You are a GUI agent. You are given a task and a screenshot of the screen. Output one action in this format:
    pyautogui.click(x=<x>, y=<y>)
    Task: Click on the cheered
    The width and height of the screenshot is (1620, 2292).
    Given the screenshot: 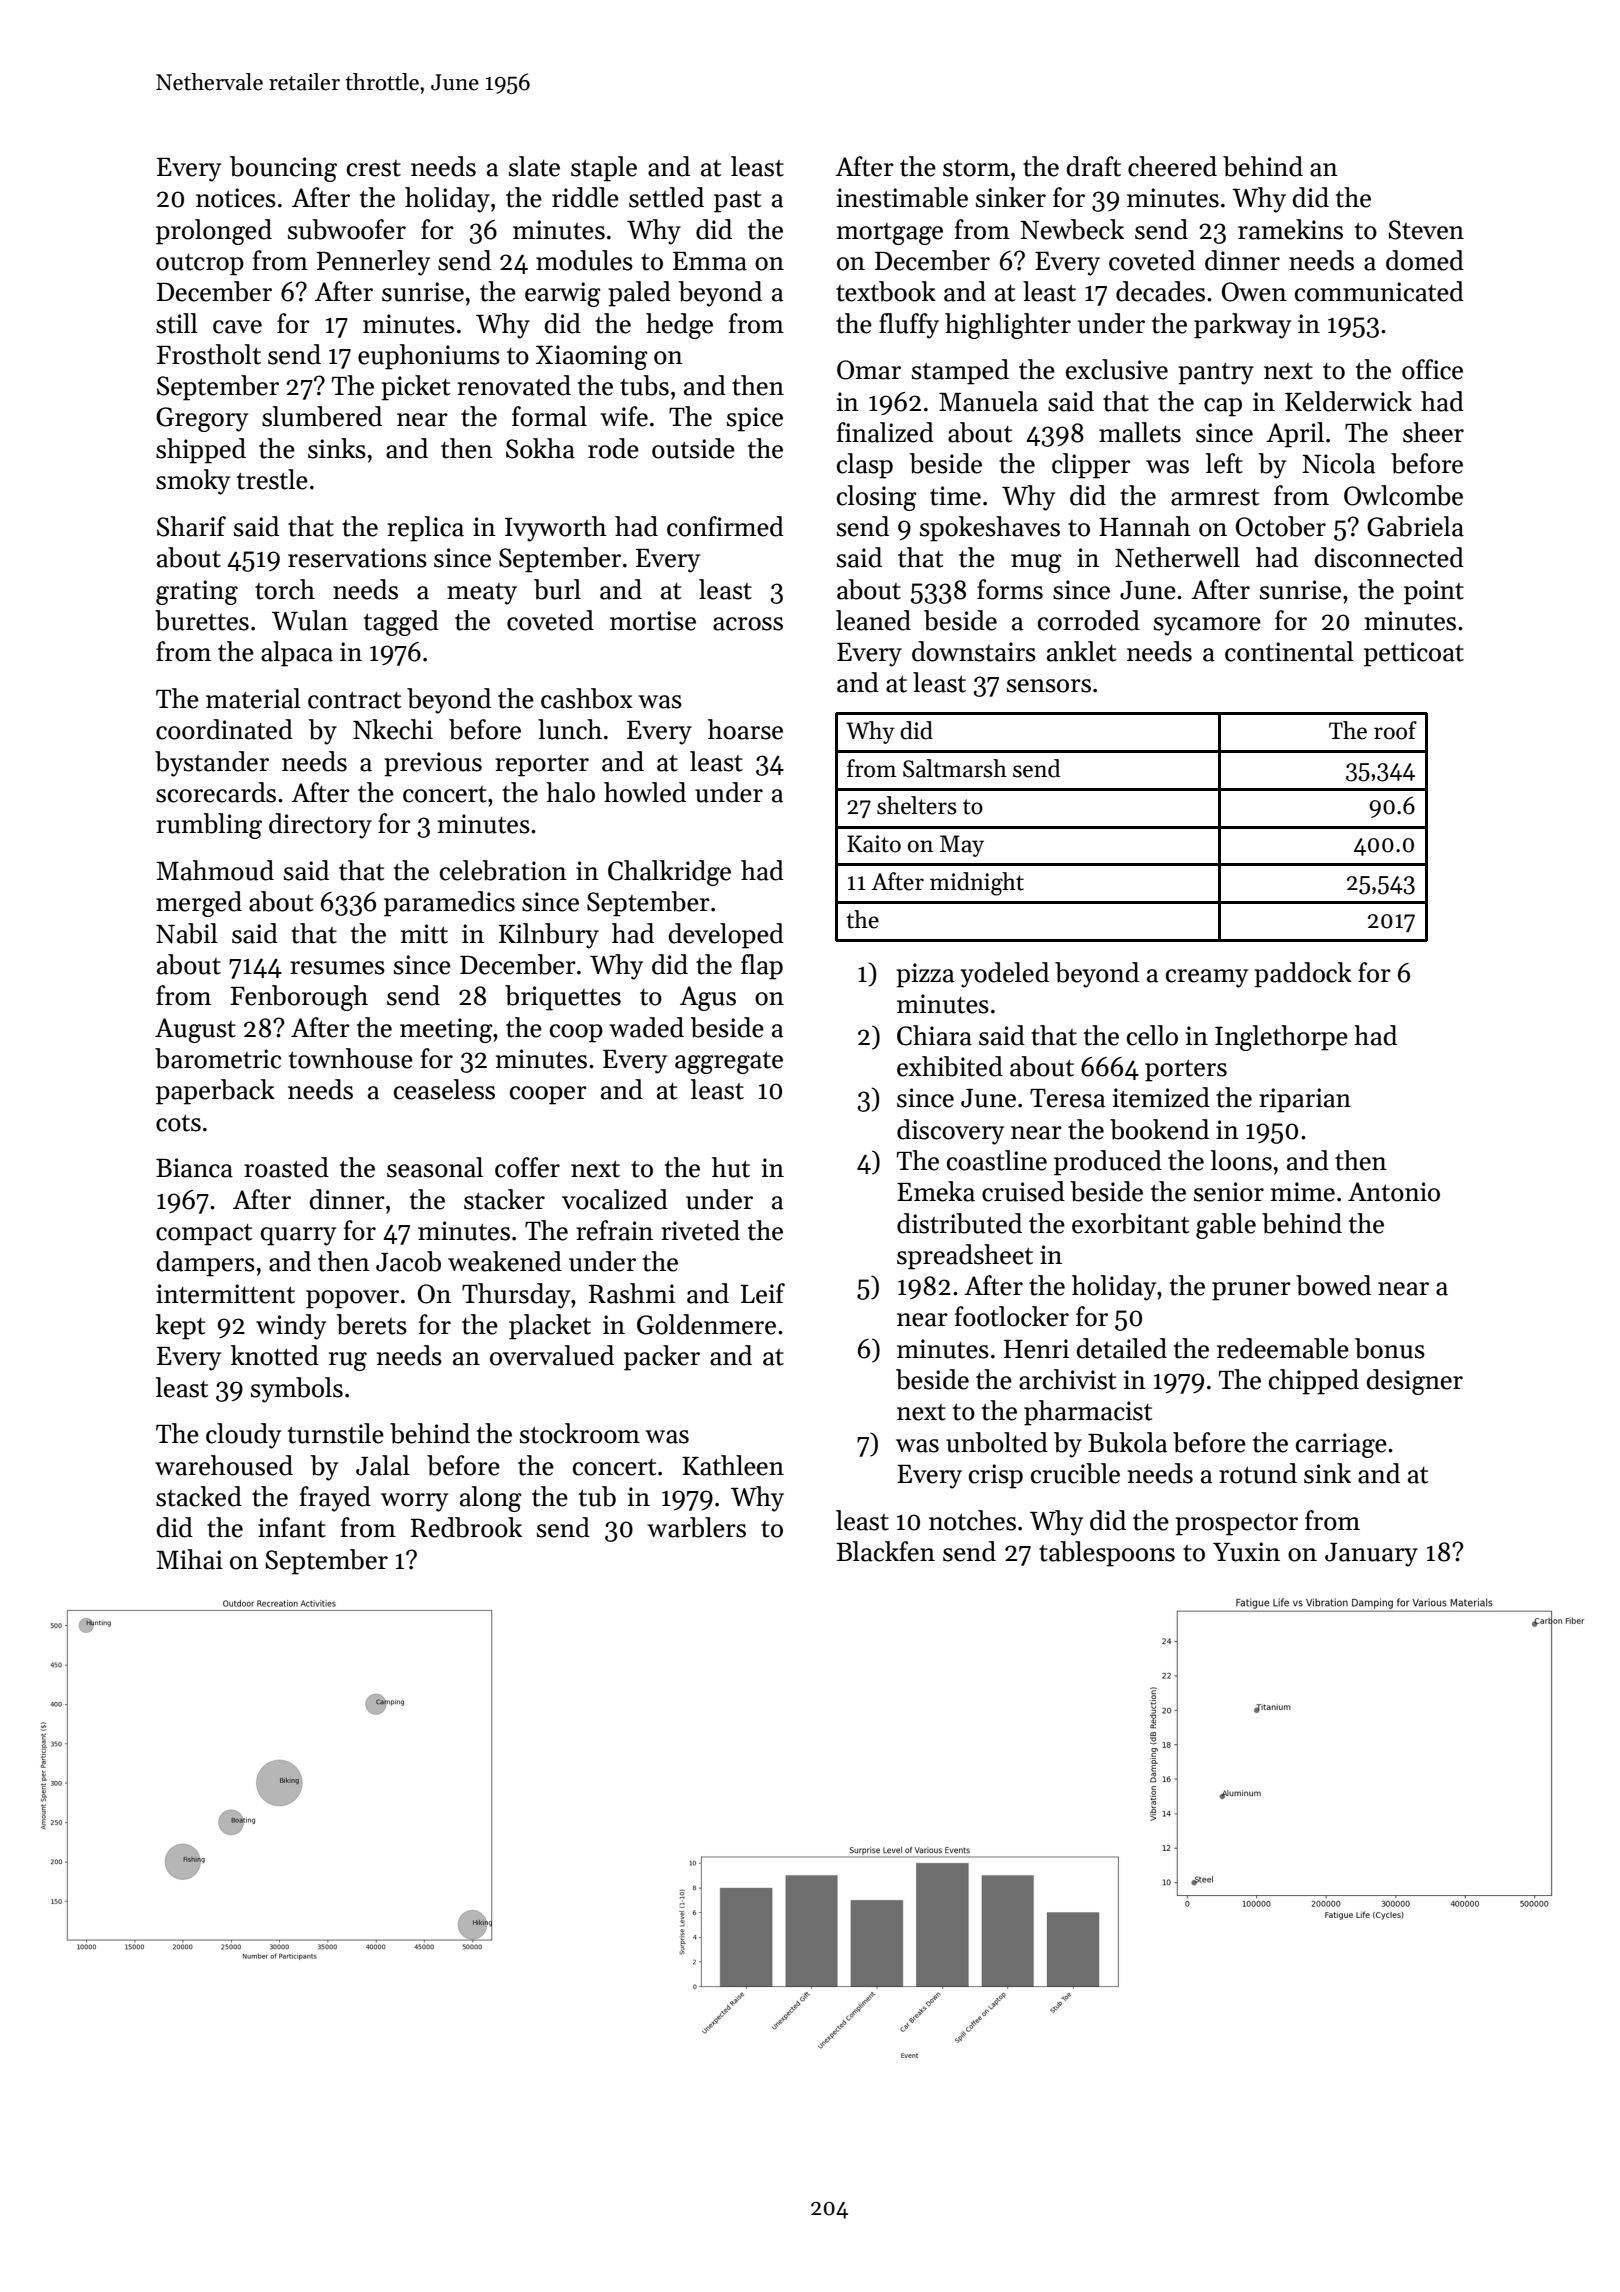 What is the action you would take?
    pyautogui.click(x=1172, y=166)
